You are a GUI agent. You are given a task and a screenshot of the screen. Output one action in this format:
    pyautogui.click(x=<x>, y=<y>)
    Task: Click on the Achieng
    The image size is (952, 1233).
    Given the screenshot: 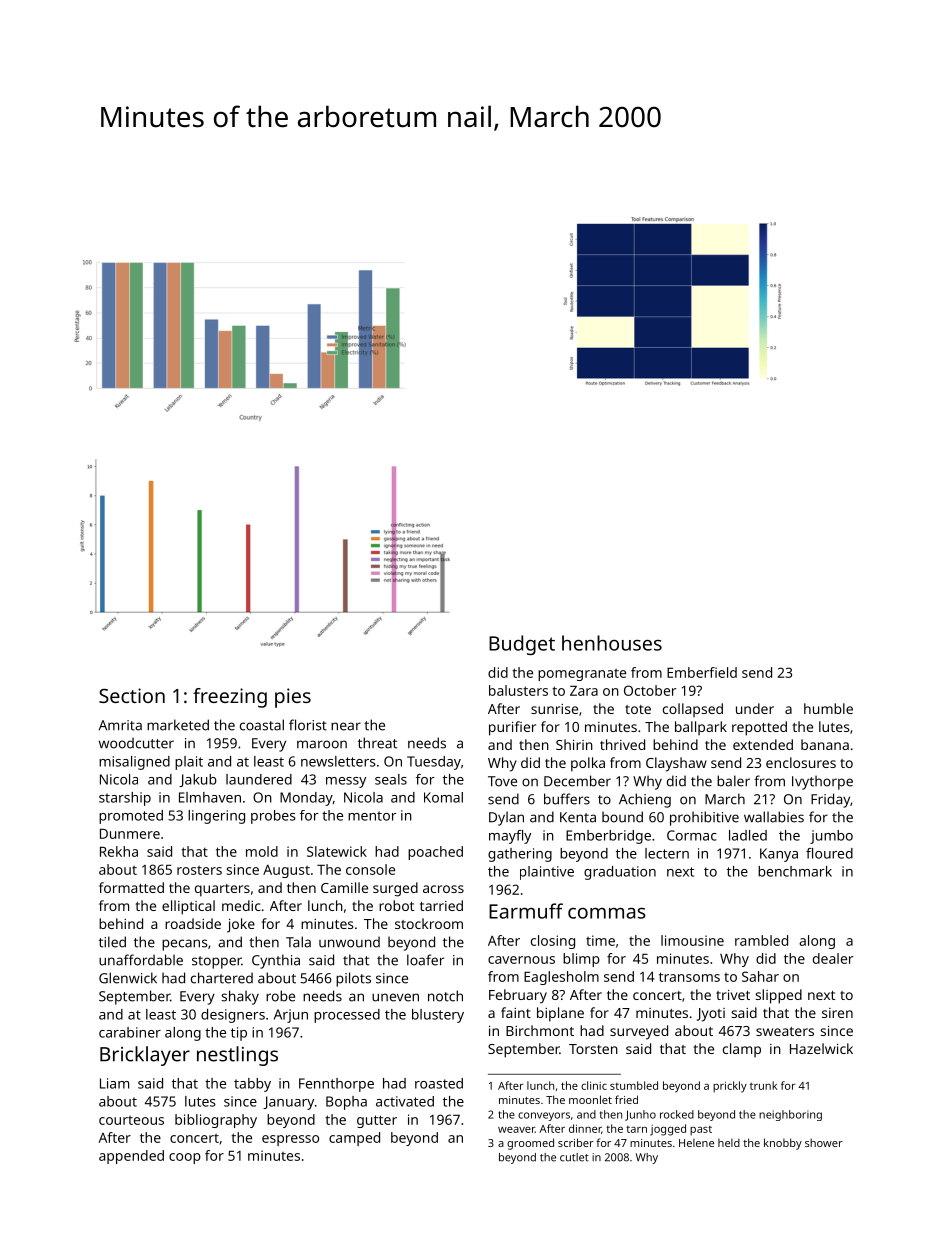 What is the action you would take?
    pyautogui.click(x=645, y=800)
